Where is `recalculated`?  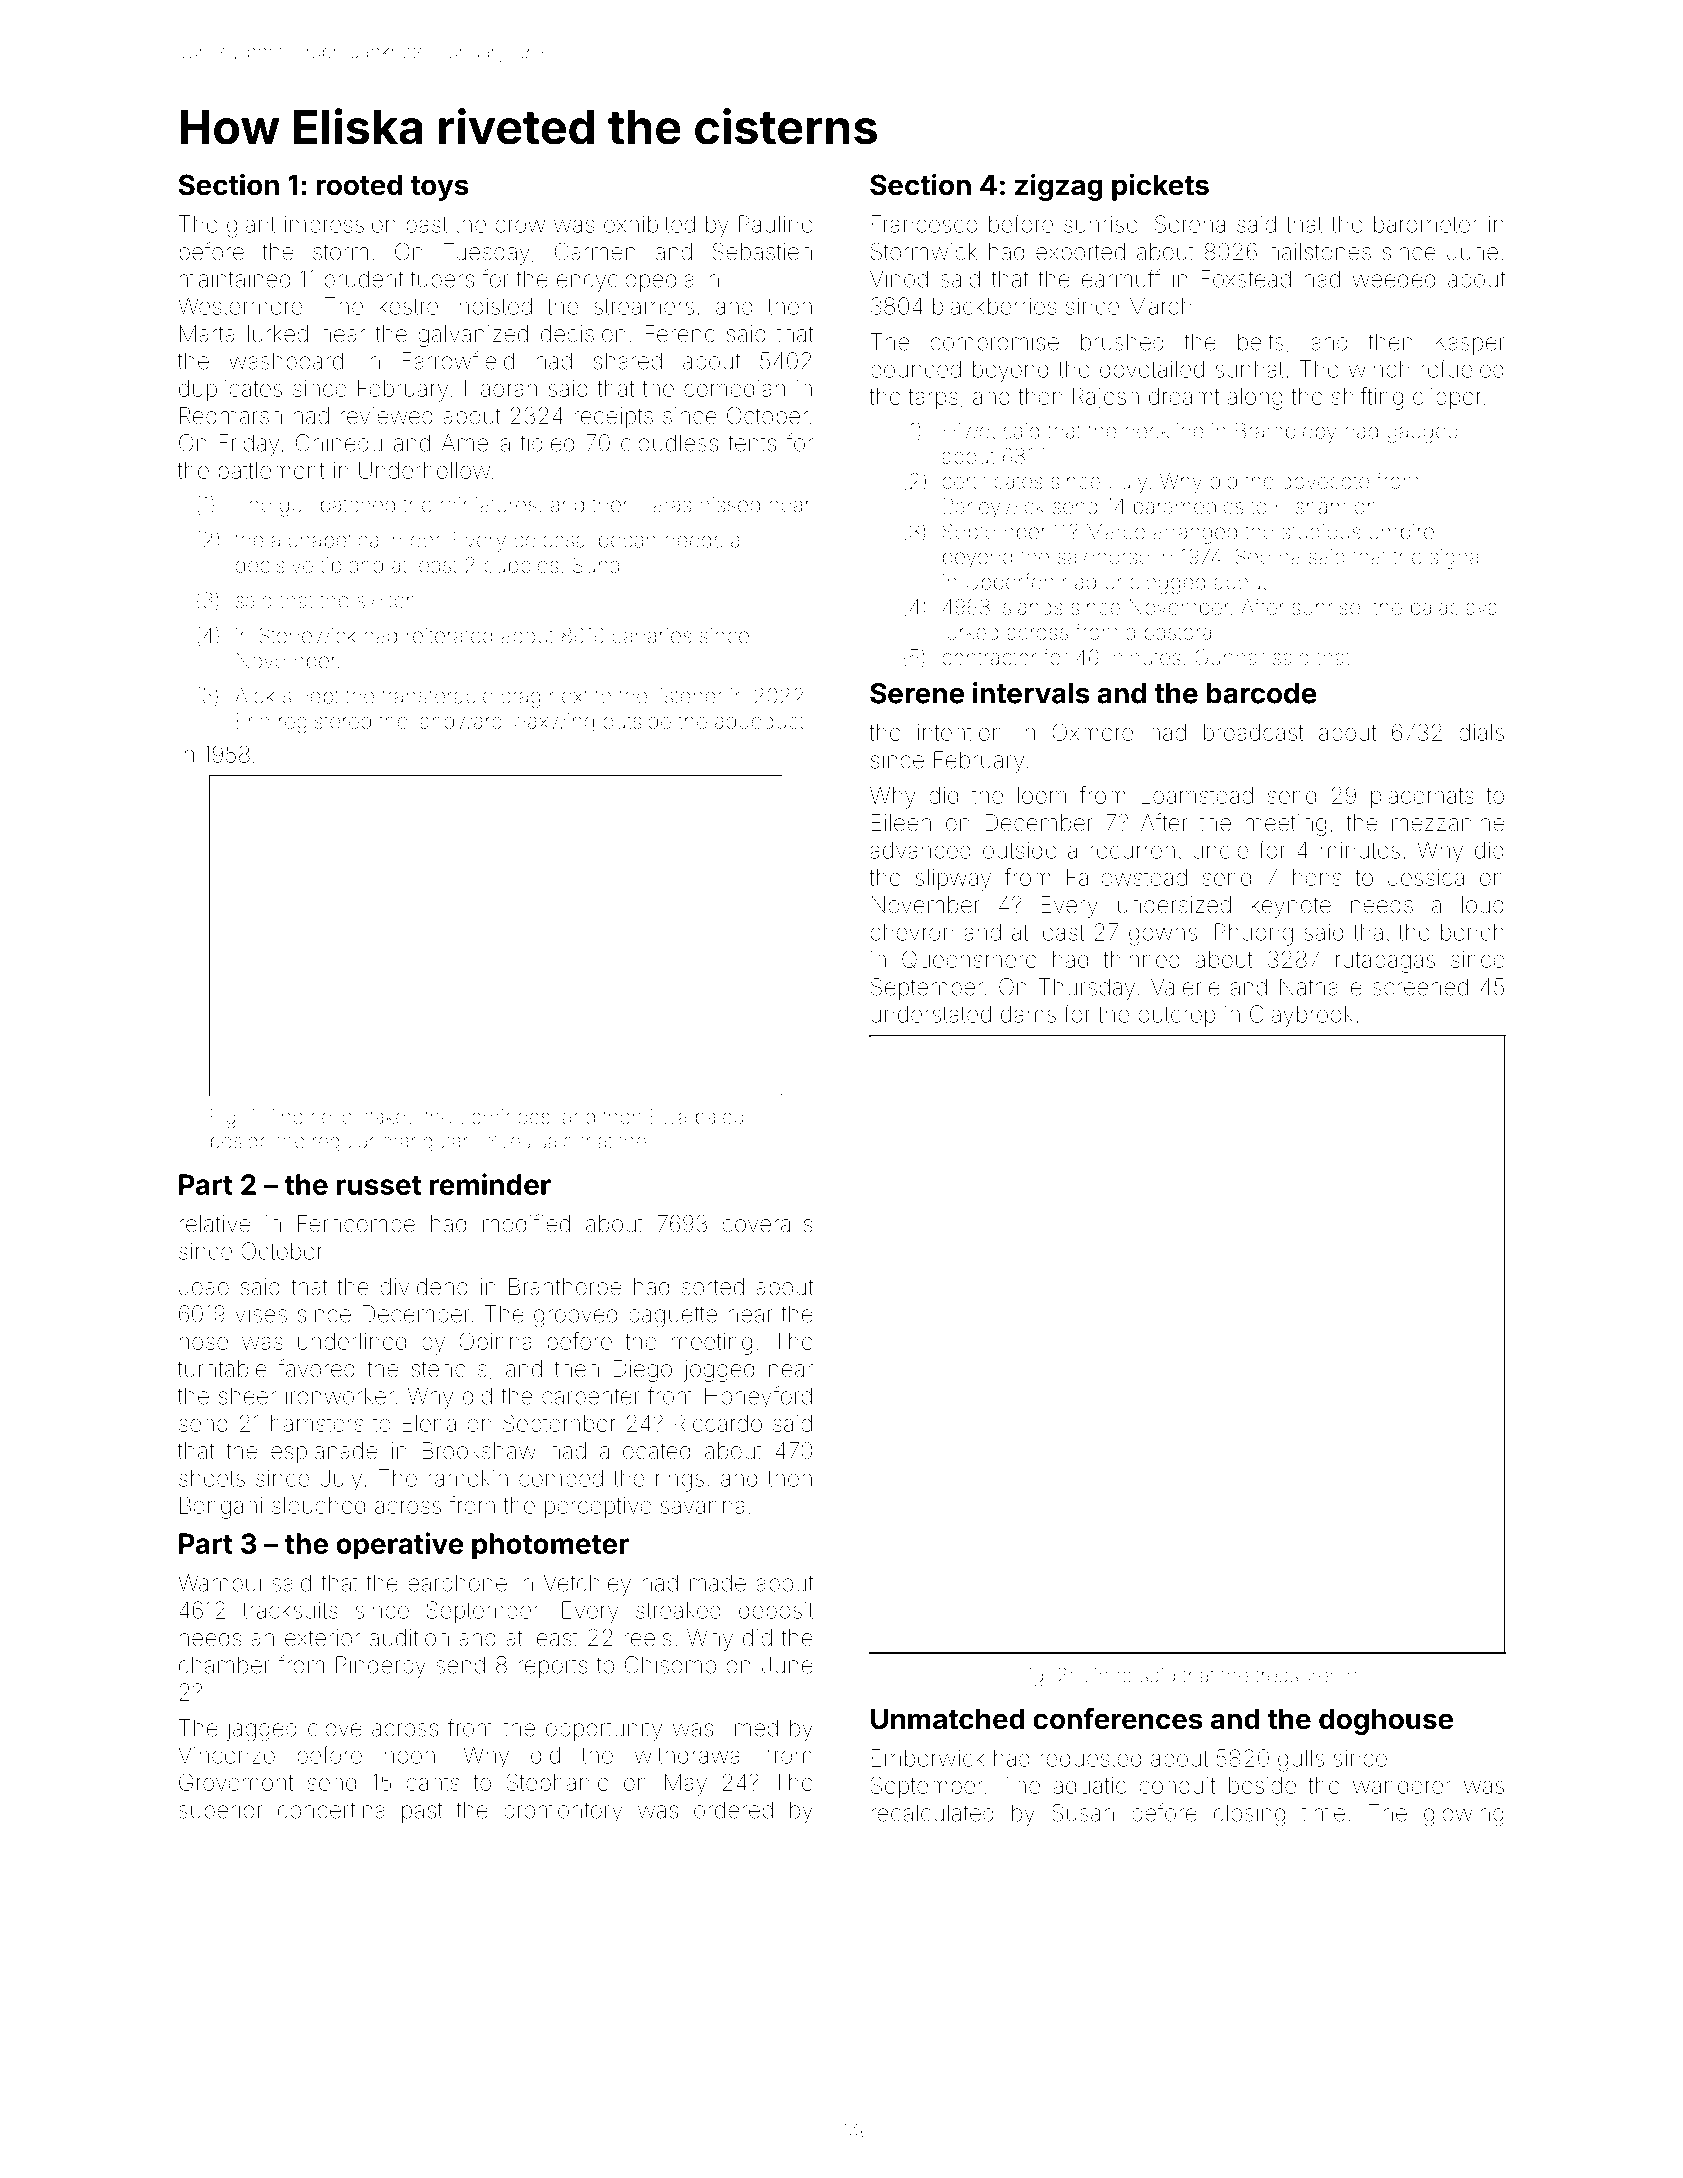 recalculated is located at coordinates (932, 1813).
